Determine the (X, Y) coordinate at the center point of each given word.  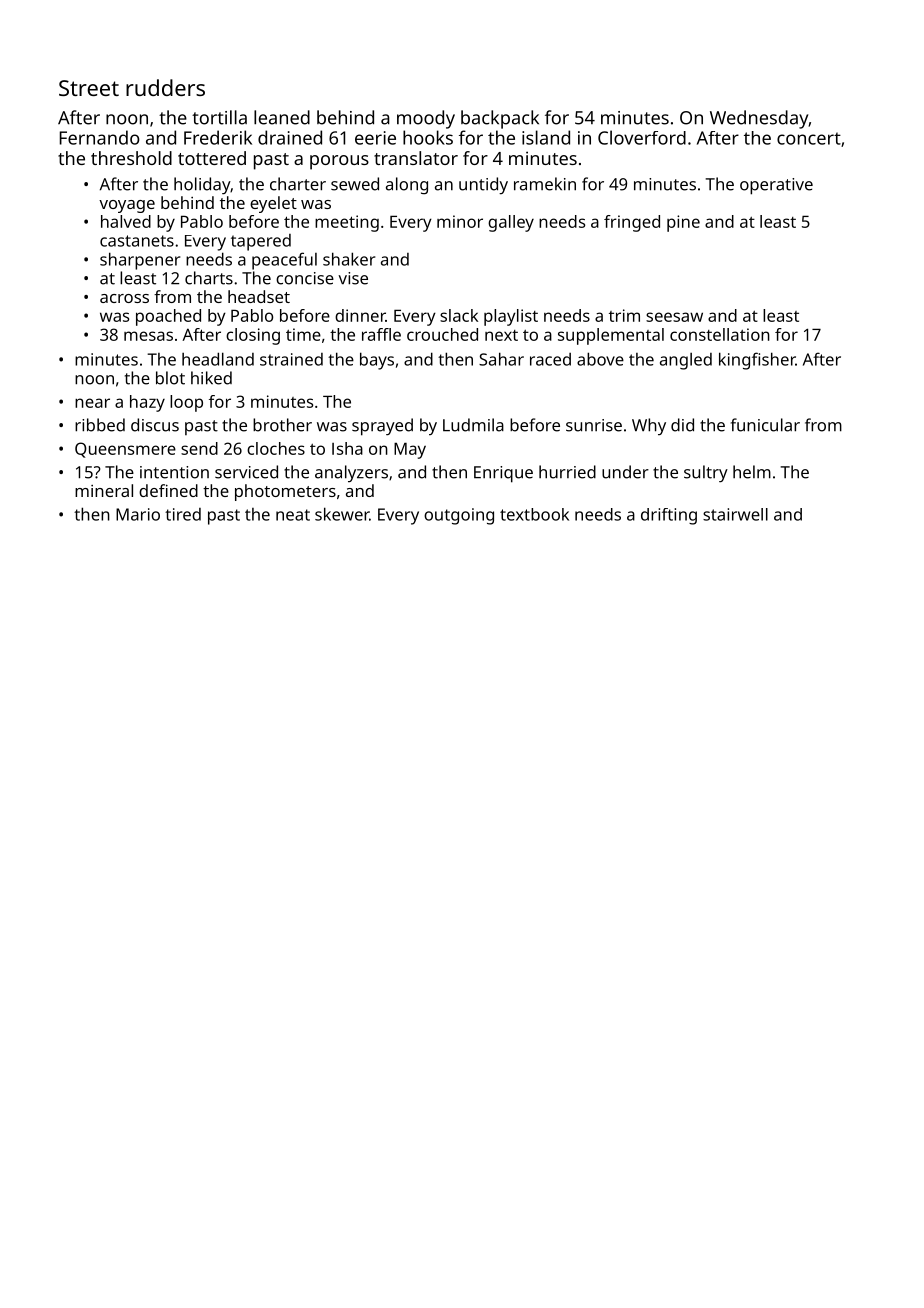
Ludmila (473, 425)
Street (89, 88)
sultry (706, 474)
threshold (131, 158)
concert (809, 138)
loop (186, 403)
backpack (500, 119)
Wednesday (759, 119)
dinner (360, 315)
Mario (138, 514)
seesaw (674, 317)
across (124, 298)
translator (416, 158)
